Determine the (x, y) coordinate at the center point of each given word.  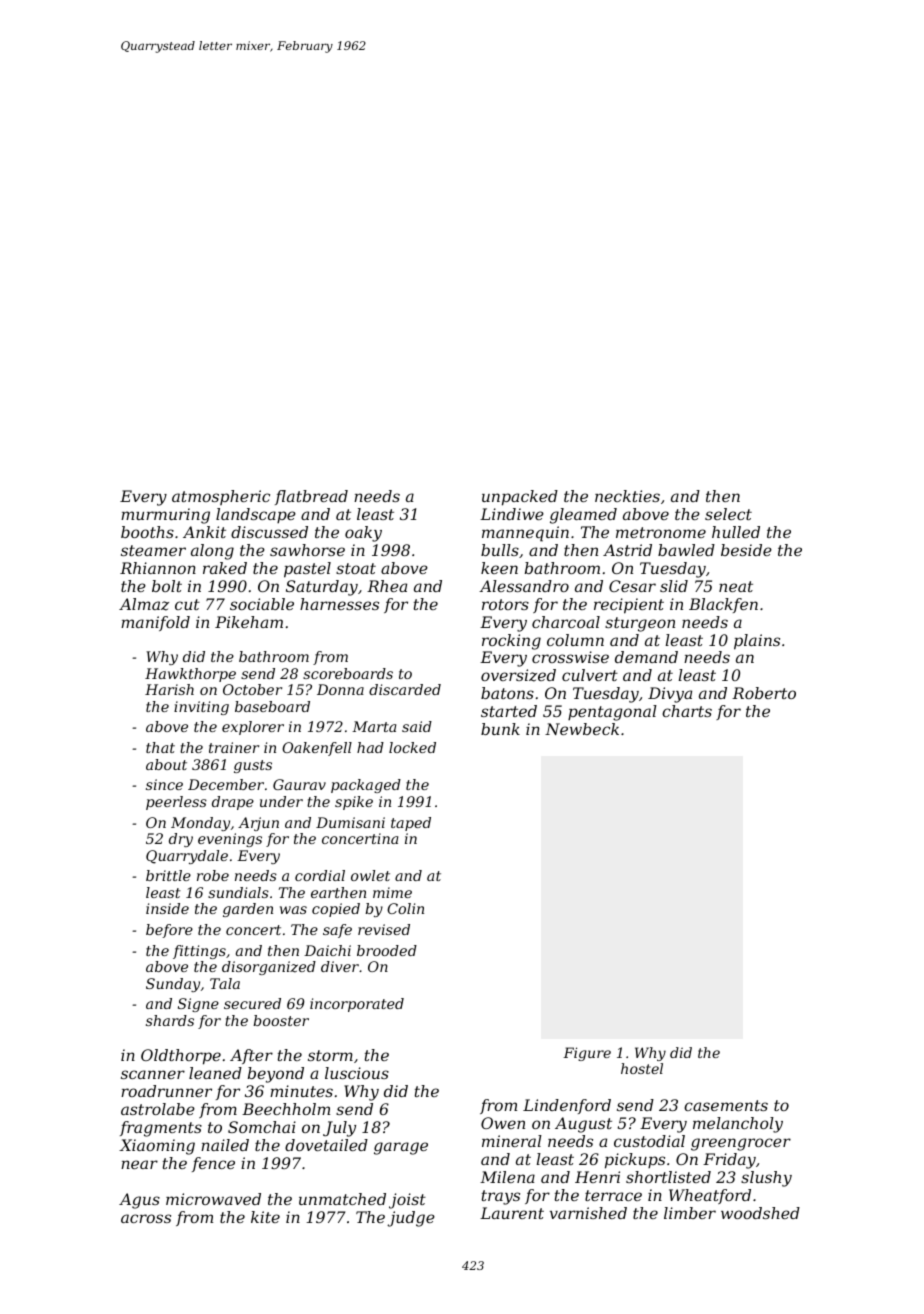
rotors (505, 604)
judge (411, 1219)
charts (687, 711)
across (146, 1218)
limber (690, 1213)
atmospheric (221, 497)
